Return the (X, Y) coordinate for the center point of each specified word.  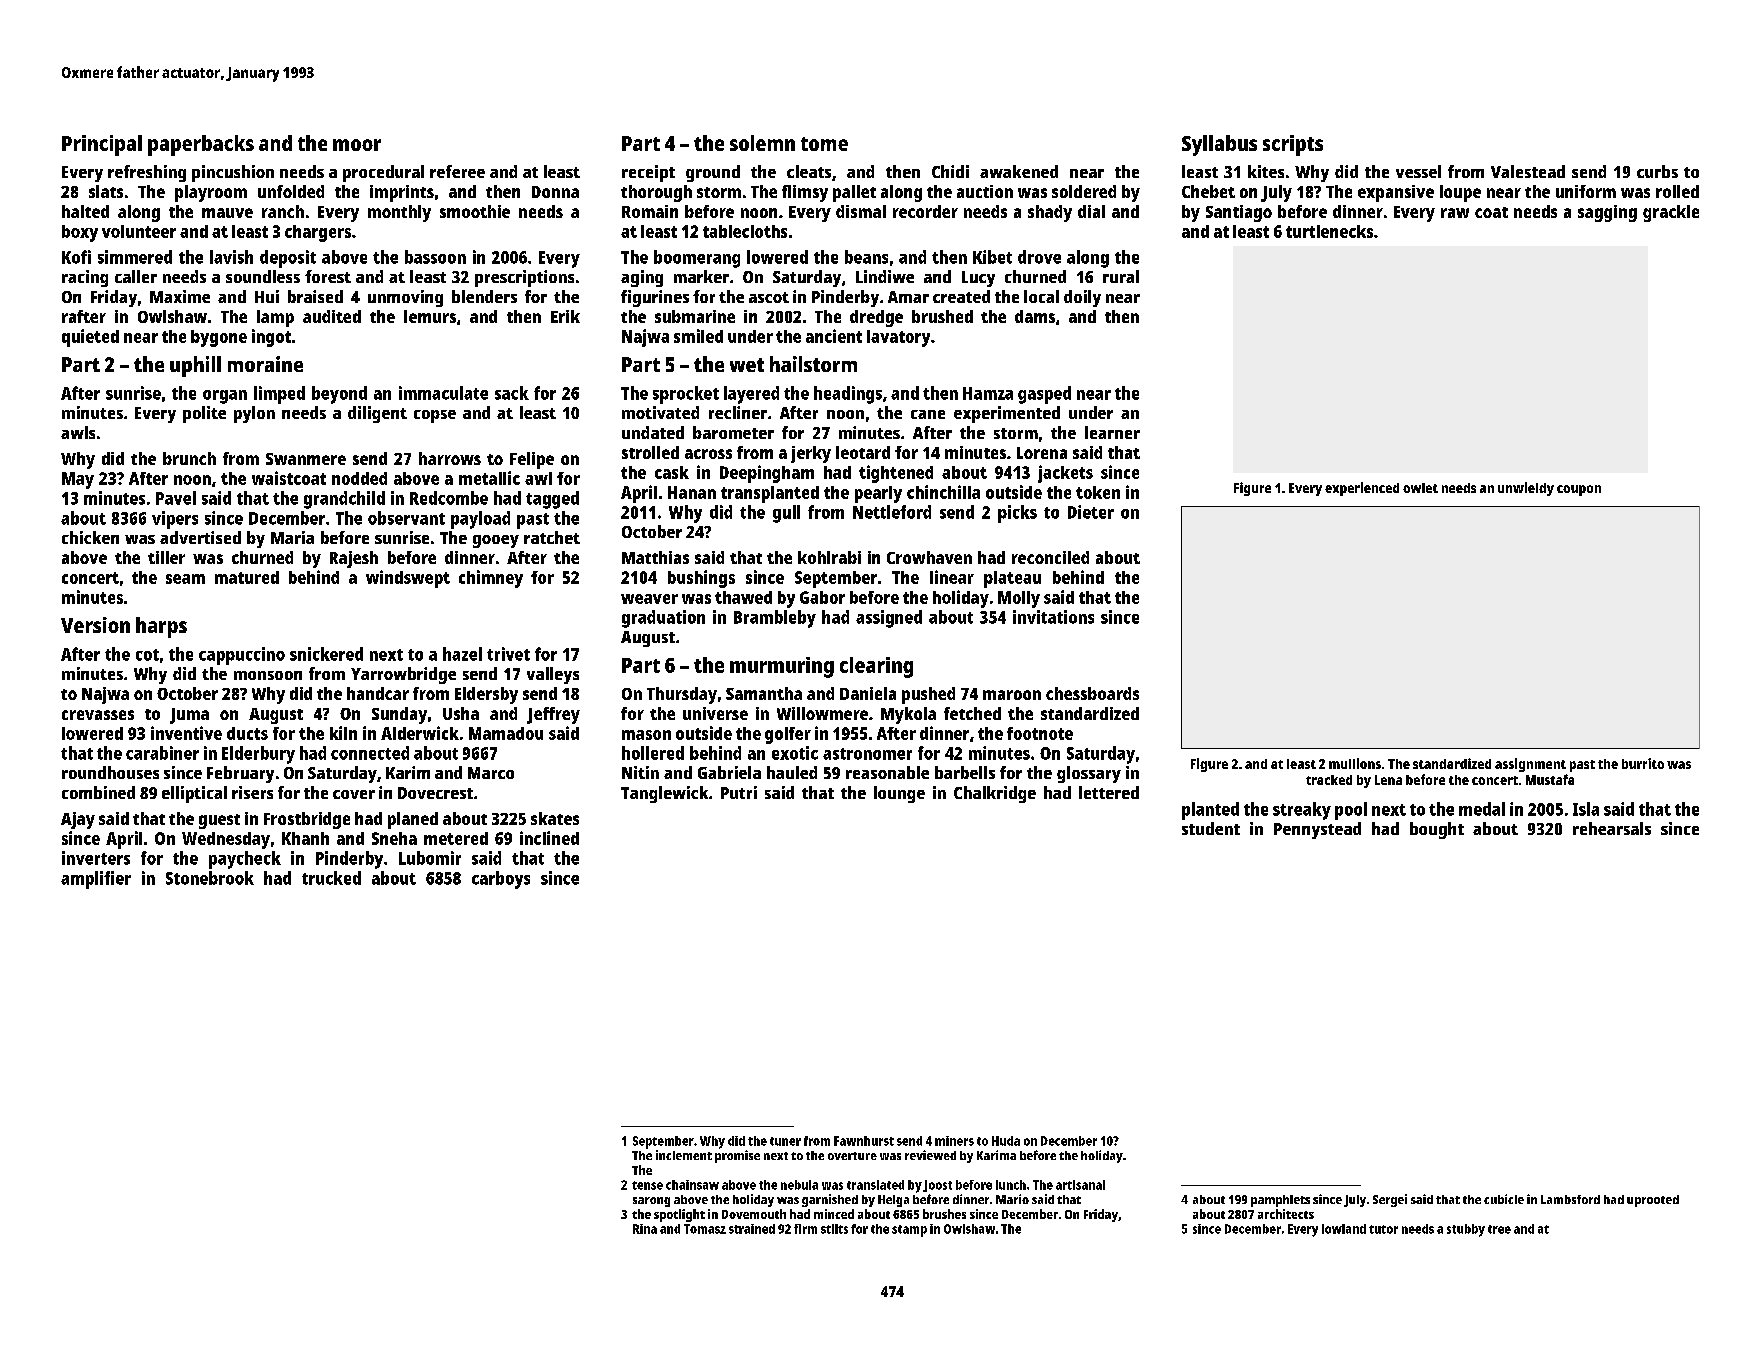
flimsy (805, 193)
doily (1082, 298)
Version (95, 625)
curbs (1657, 171)
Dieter (1091, 512)
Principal (102, 145)
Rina (645, 1229)
